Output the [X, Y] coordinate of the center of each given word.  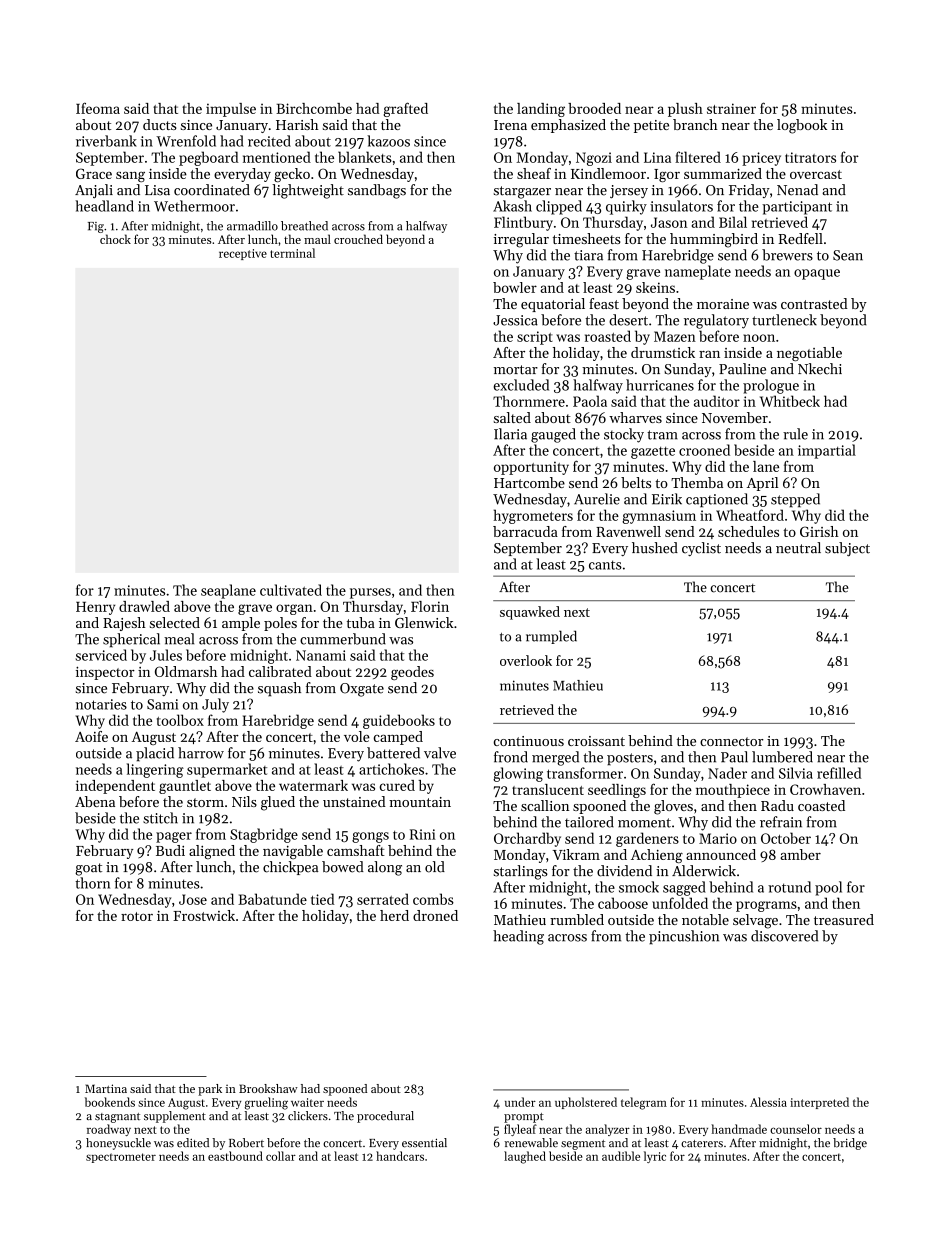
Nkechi [820, 369]
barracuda [525, 531]
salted [512, 417]
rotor [137, 916]
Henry [95, 608]
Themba [697, 482]
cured [397, 785]
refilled [839, 773]
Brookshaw [268, 1088]
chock [115, 239]
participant [797, 208]
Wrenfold [186, 141]
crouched [358, 239]
